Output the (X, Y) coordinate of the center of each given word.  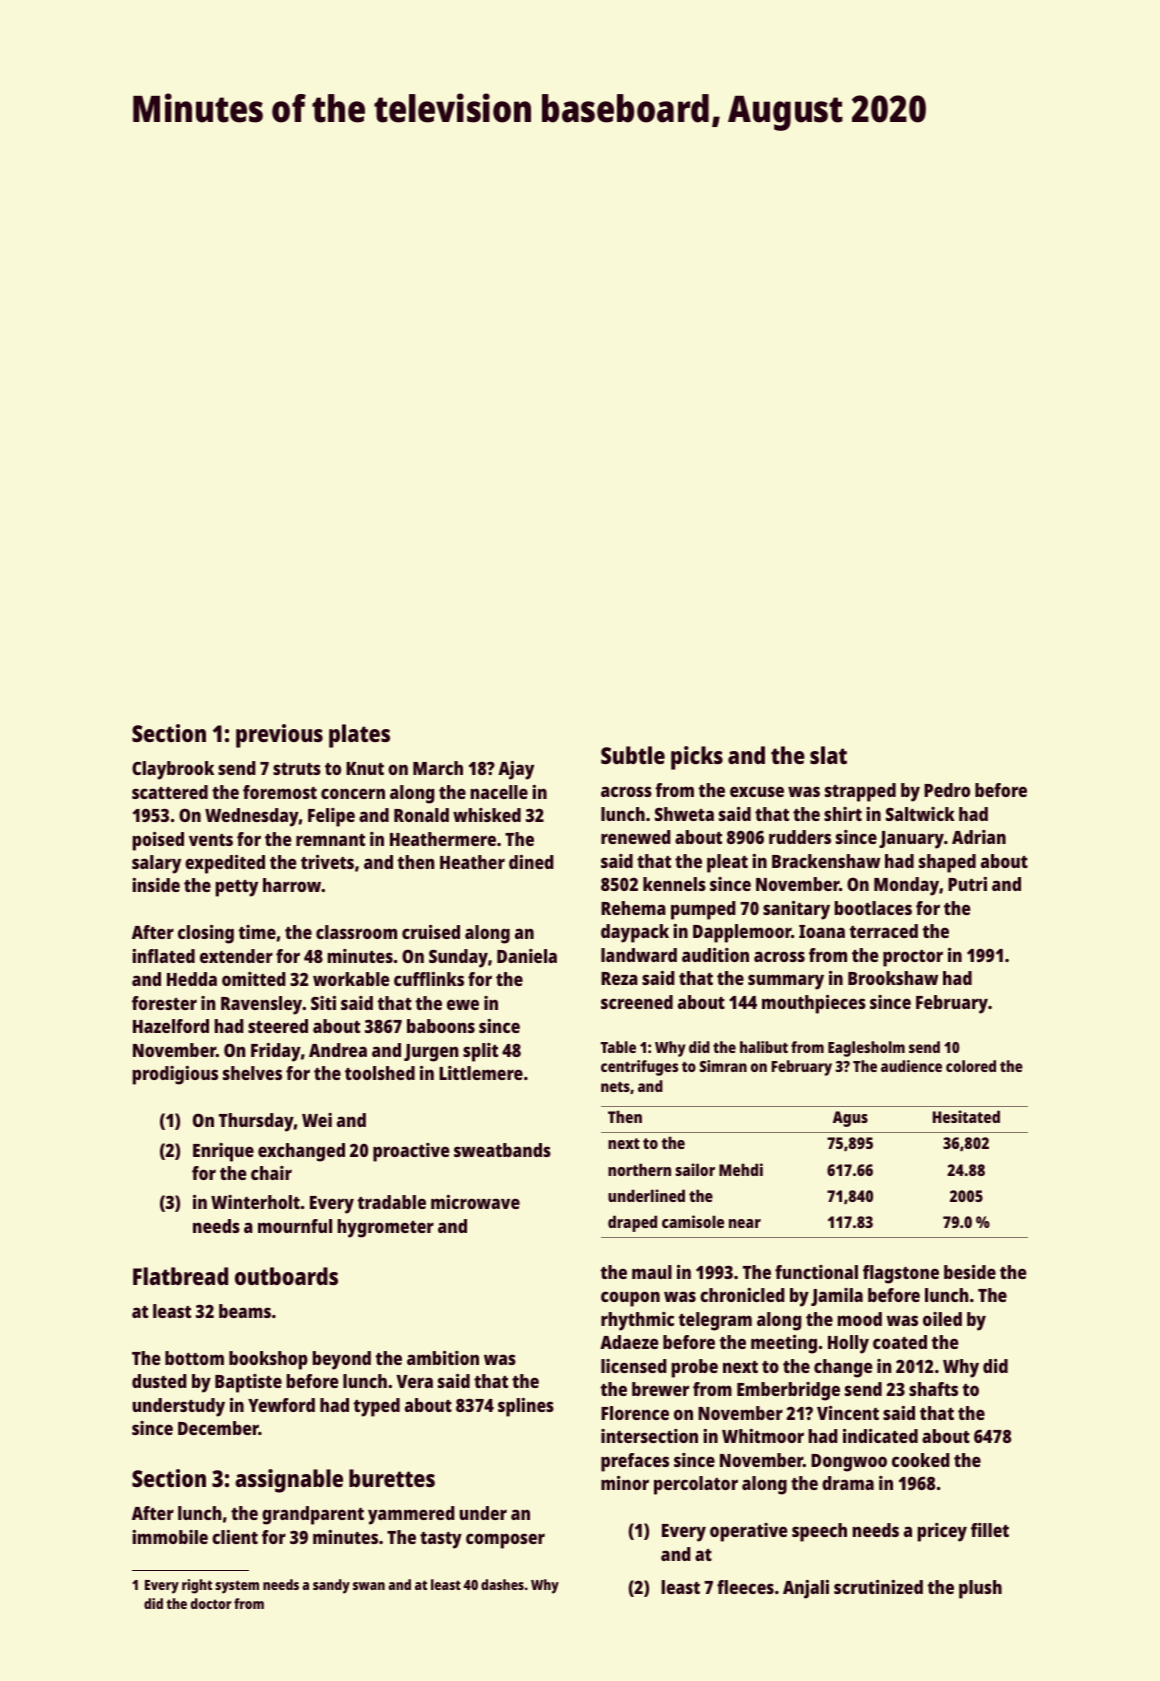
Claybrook (173, 770)
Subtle (633, 755)
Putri (967, 884)
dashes (502, 1584)
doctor (211, 1603)
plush (980, 1589)
